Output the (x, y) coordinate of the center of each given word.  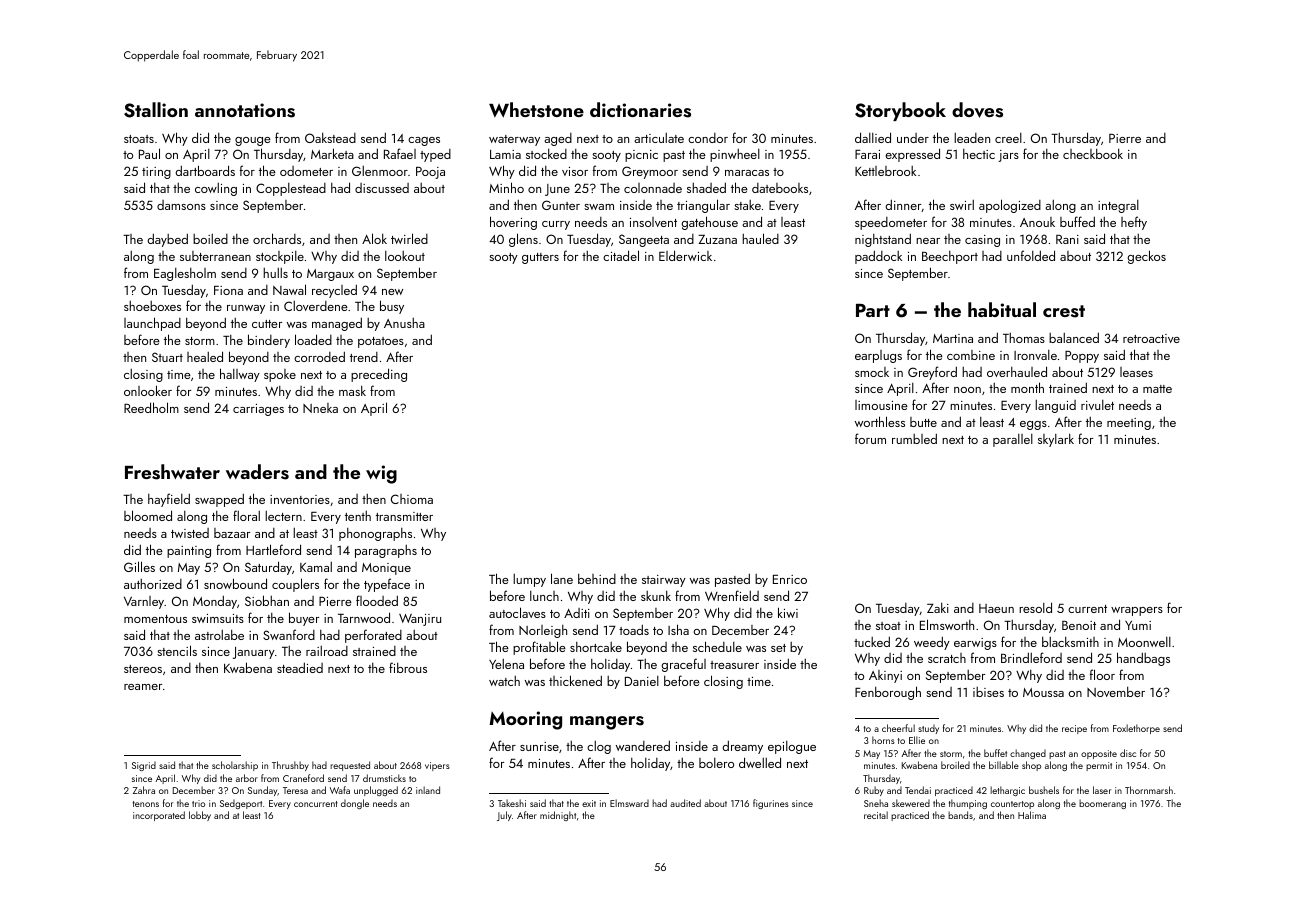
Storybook (900, 111)
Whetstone (536, 110)
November (1116, 692)
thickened (575, 680)
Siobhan (267, 600)
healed (205, 356)
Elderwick (685, 255)
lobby (200, 816)
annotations (245, 110)
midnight (558, 816)
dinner (904, 205)
